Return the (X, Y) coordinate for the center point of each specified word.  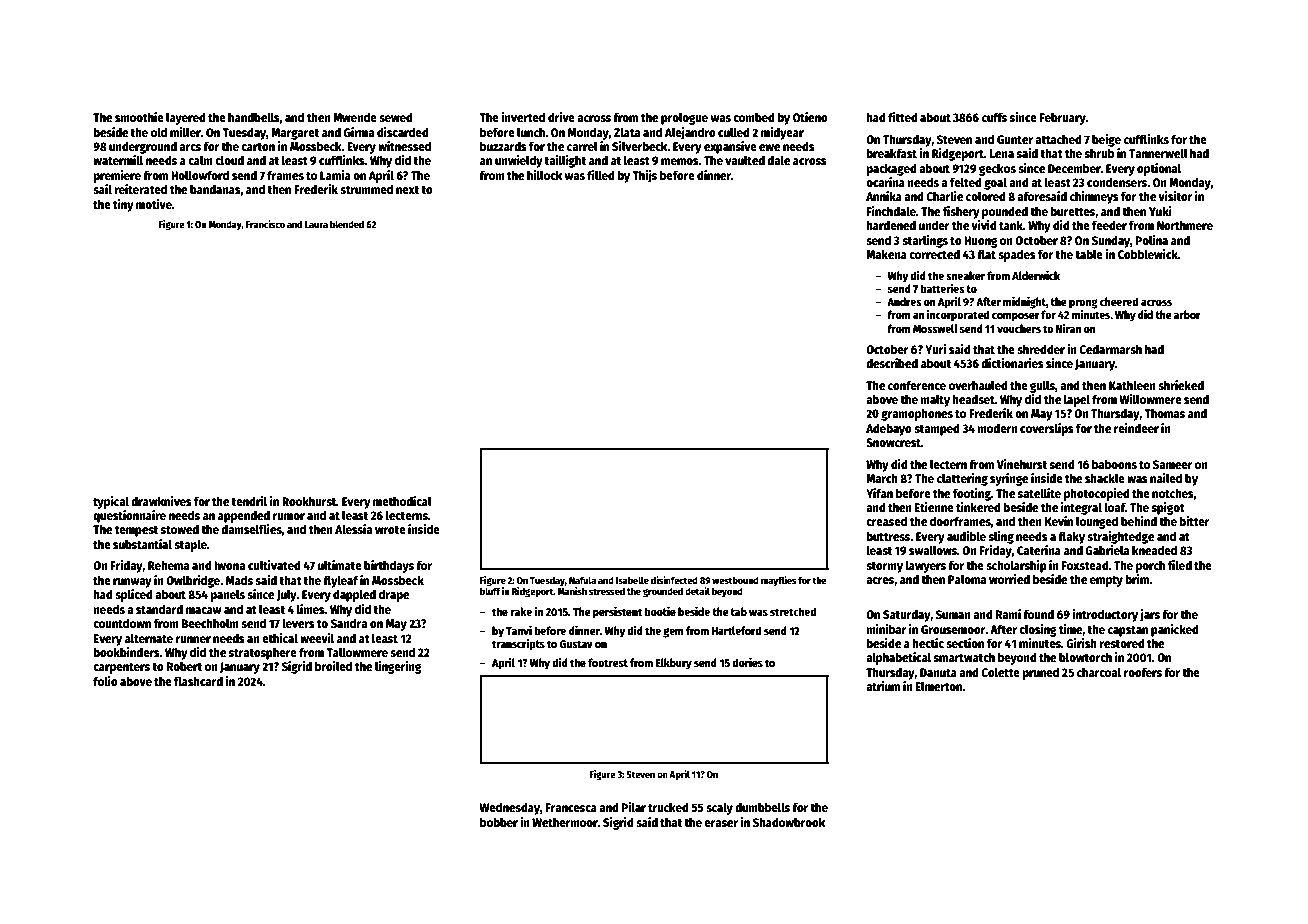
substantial (142, 544)
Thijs (644, 176)
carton (258, 147)
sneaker (965, 275)
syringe (1009, 479)
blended (347, 224)
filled (601, 175)
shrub (1099, 153)
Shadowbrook (789, 822)
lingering (398, 667)
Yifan (879, 493)
